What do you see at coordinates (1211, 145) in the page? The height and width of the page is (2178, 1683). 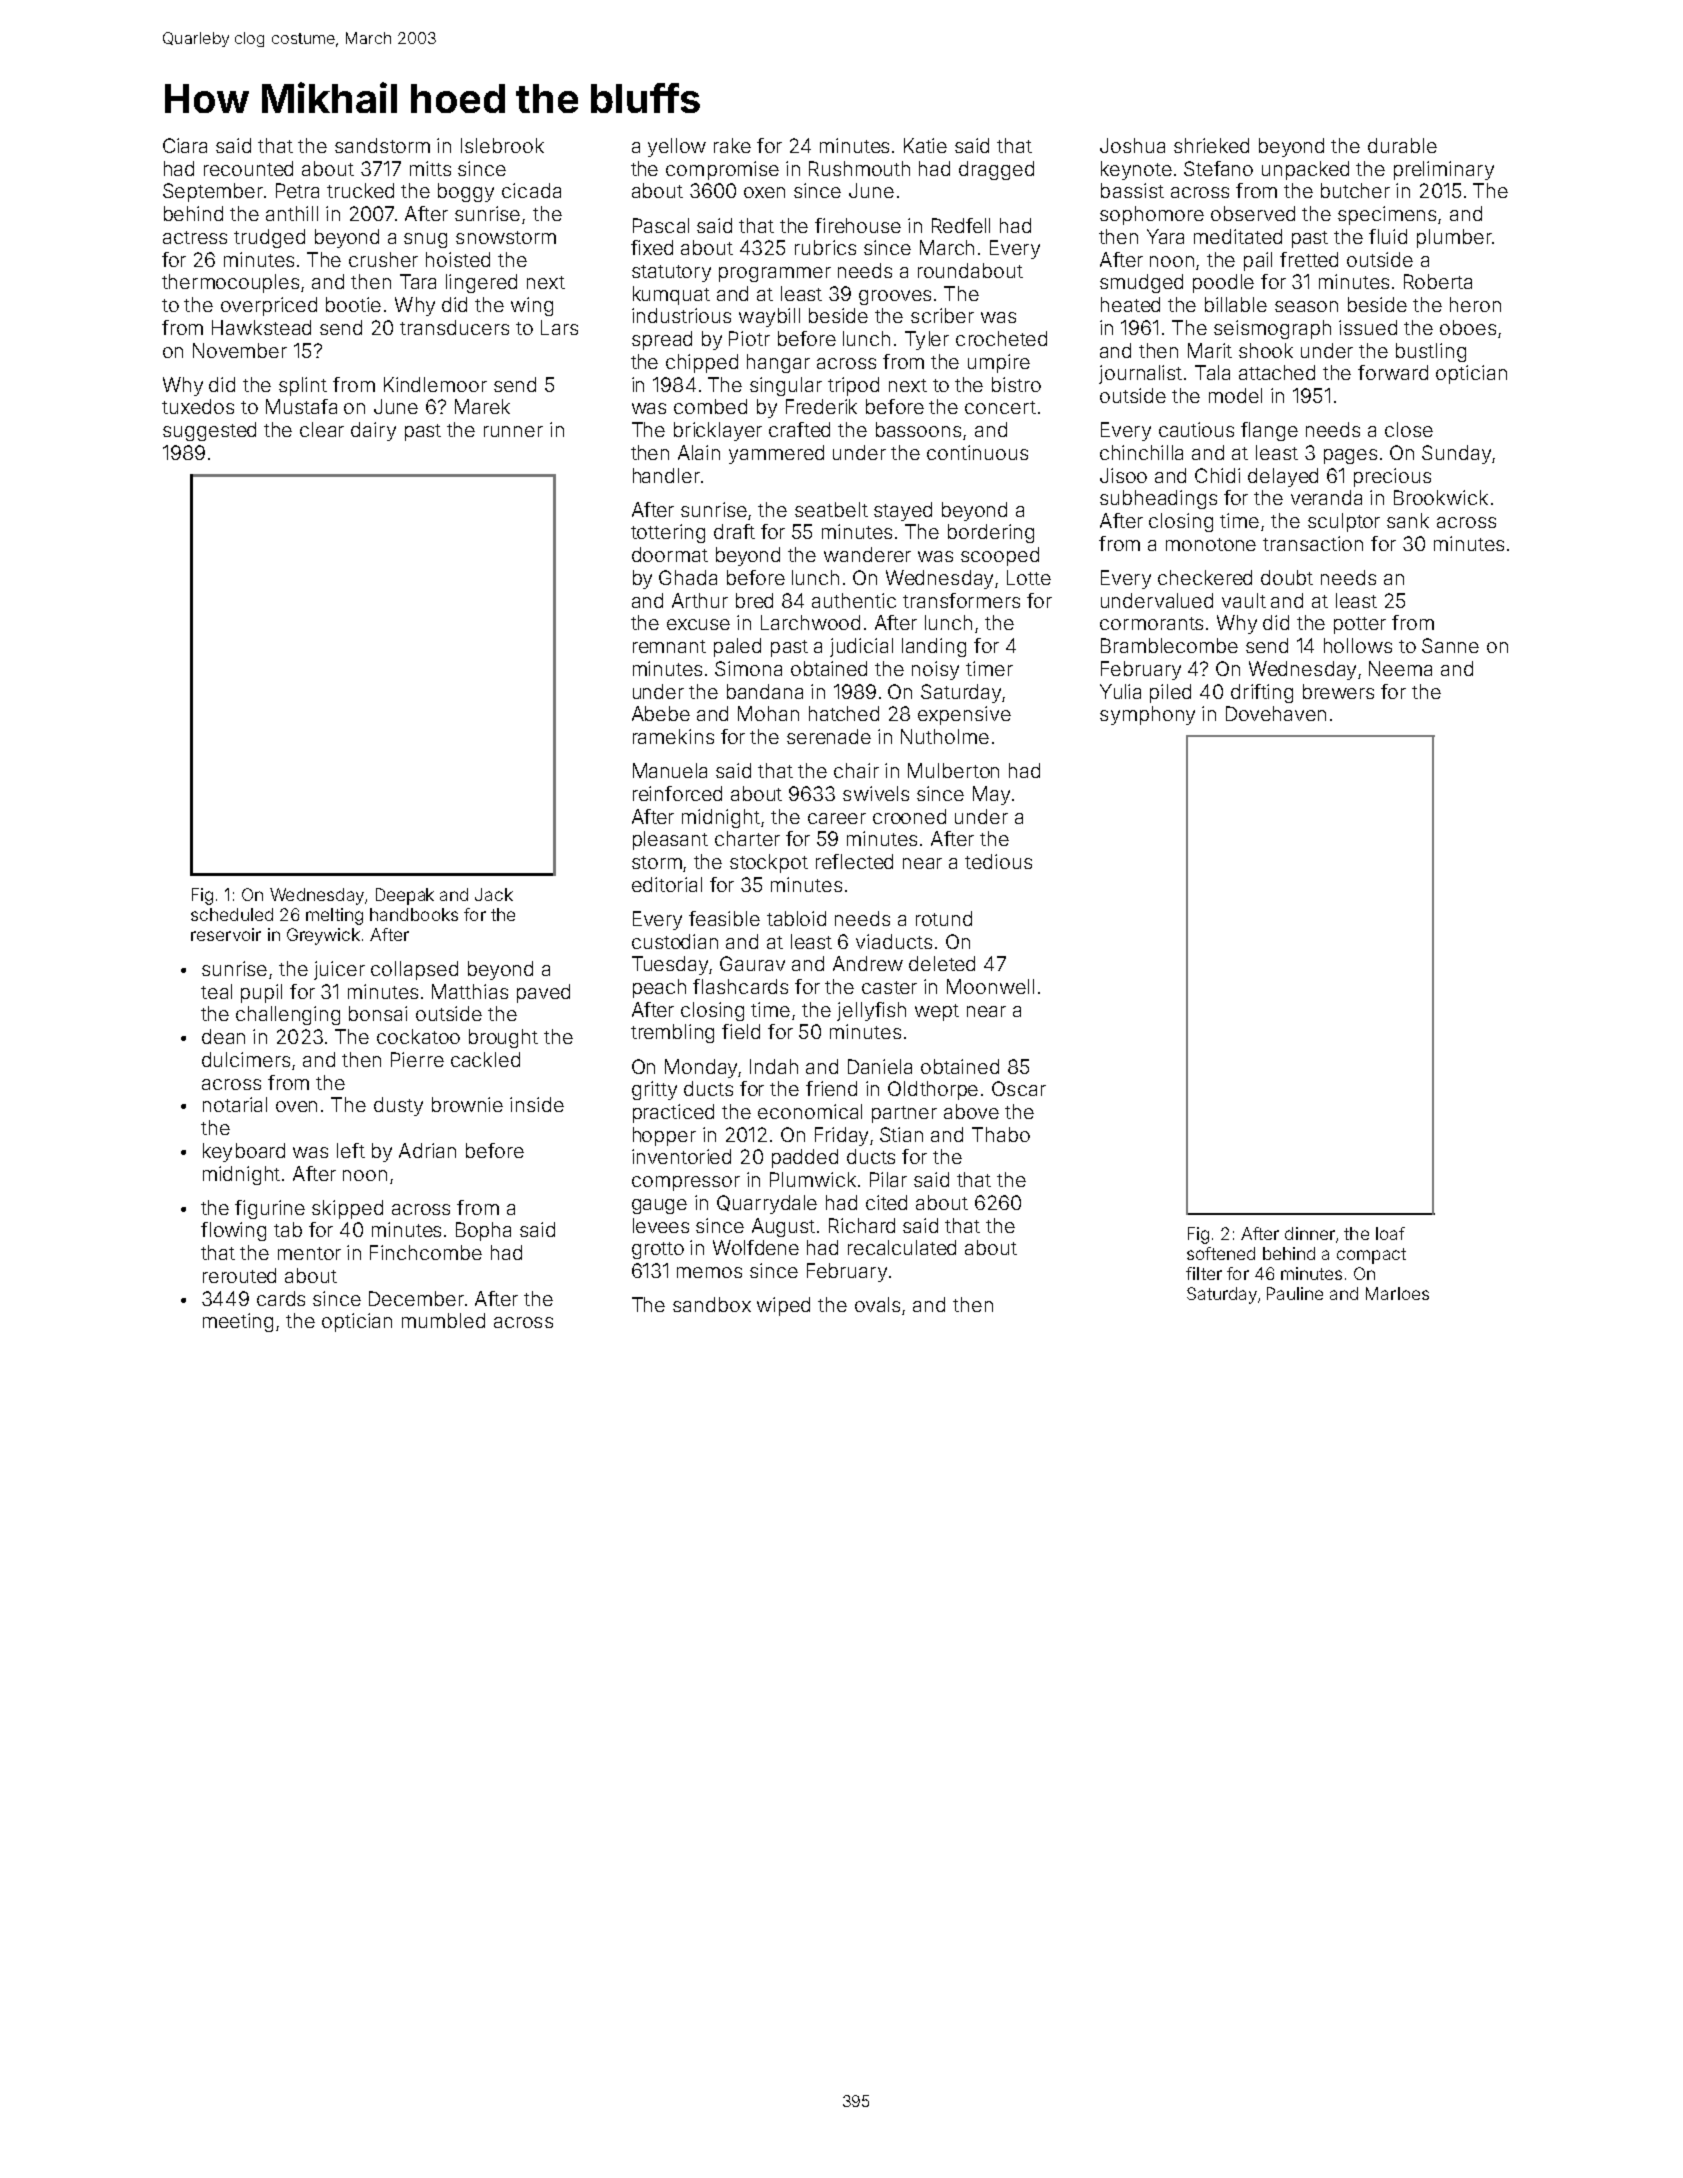 I see `shrieked` at bounding box center [1211, 145].
